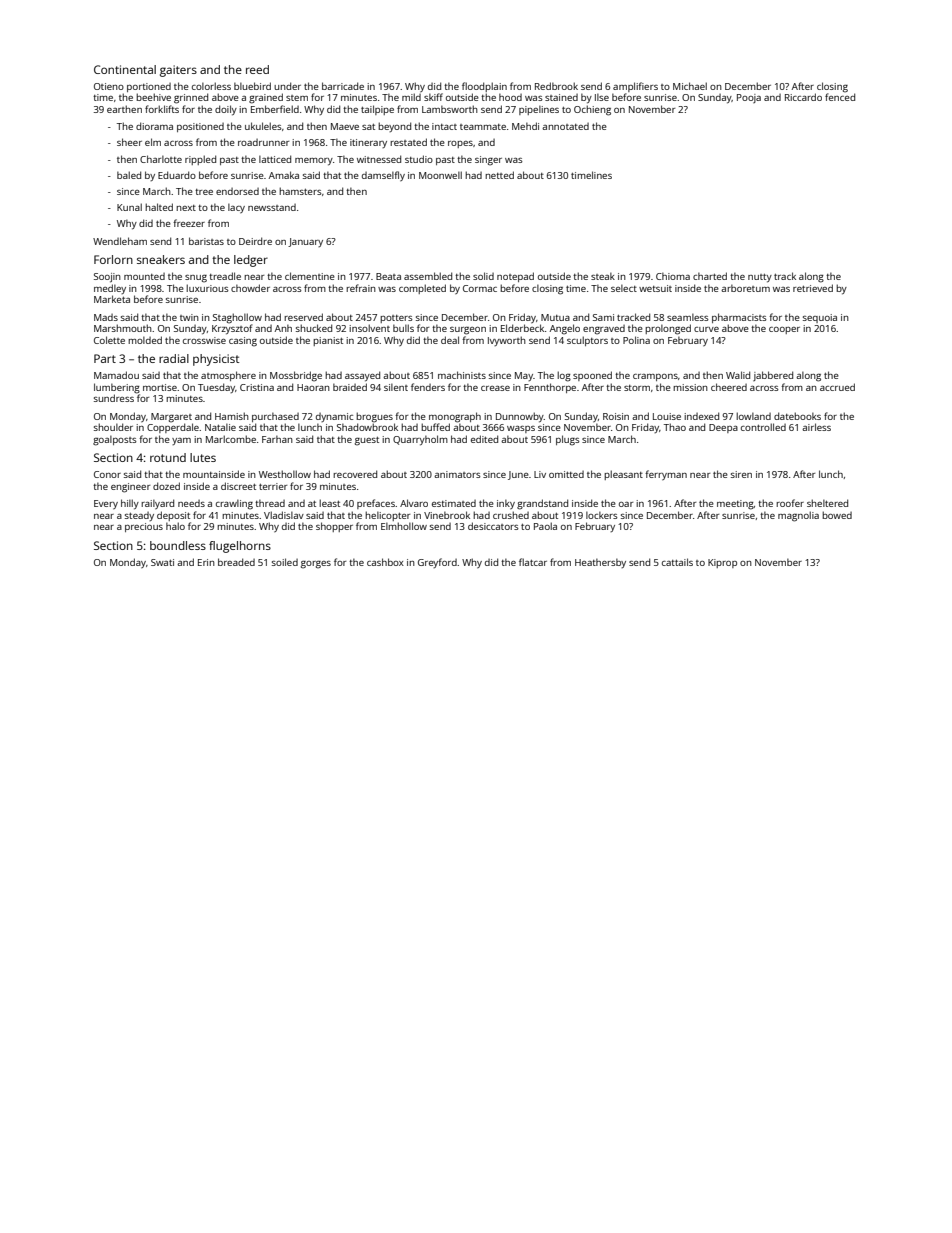  What do you see at coordinates (602, 97) in the screenshot?
I see `Ilse` at bounding box center [602, 97].
